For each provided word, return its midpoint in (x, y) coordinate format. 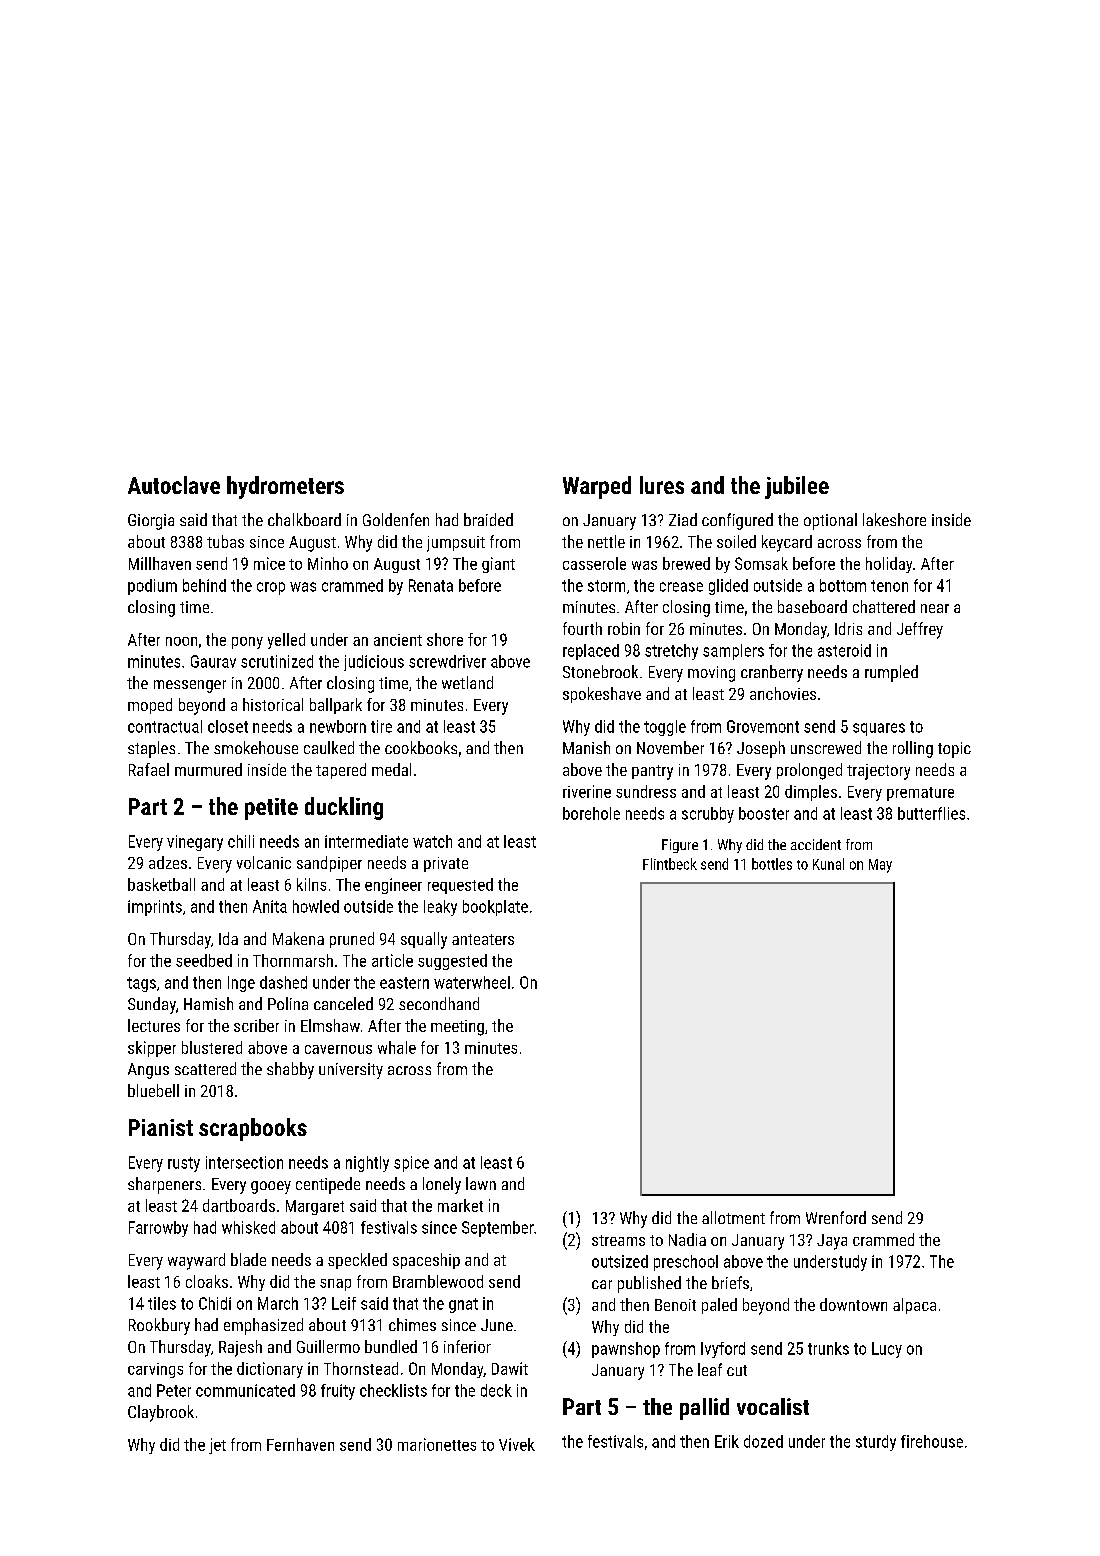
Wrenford (836, 1217)
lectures (154, 1025)
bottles (772, 864)
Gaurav (213, 661)
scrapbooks (253, 1129)
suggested (452, 962)
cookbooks (421, 747)
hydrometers (285, 487)
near (935, 608)
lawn (481, 1183)
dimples (811, 793)
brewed (686, 563)
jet (217, 1446)
